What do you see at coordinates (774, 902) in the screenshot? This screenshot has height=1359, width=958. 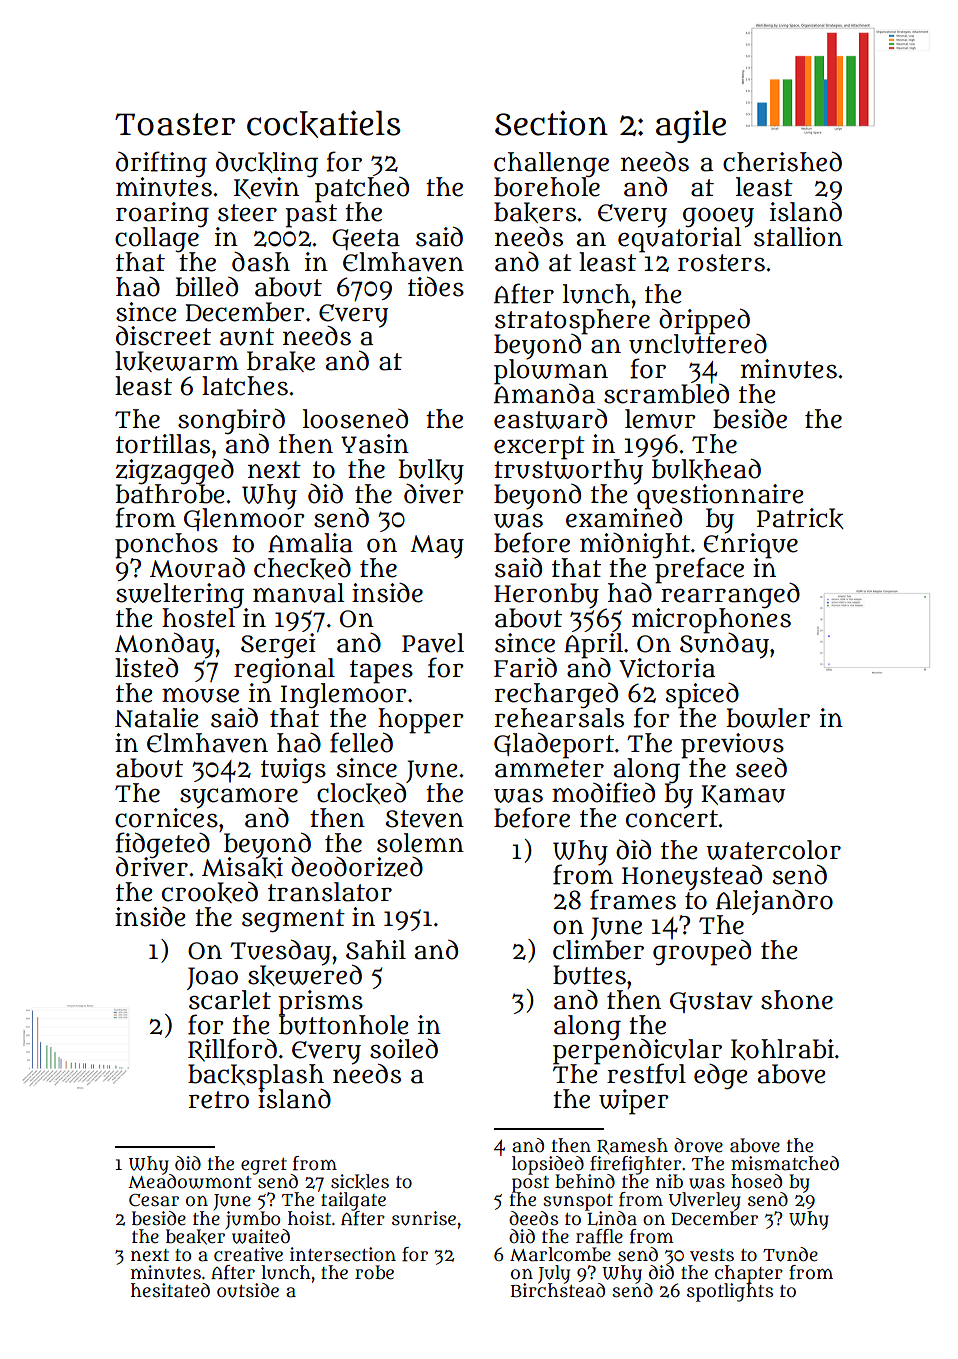 I see `Alejandro` at bounding box center [774, 902].
